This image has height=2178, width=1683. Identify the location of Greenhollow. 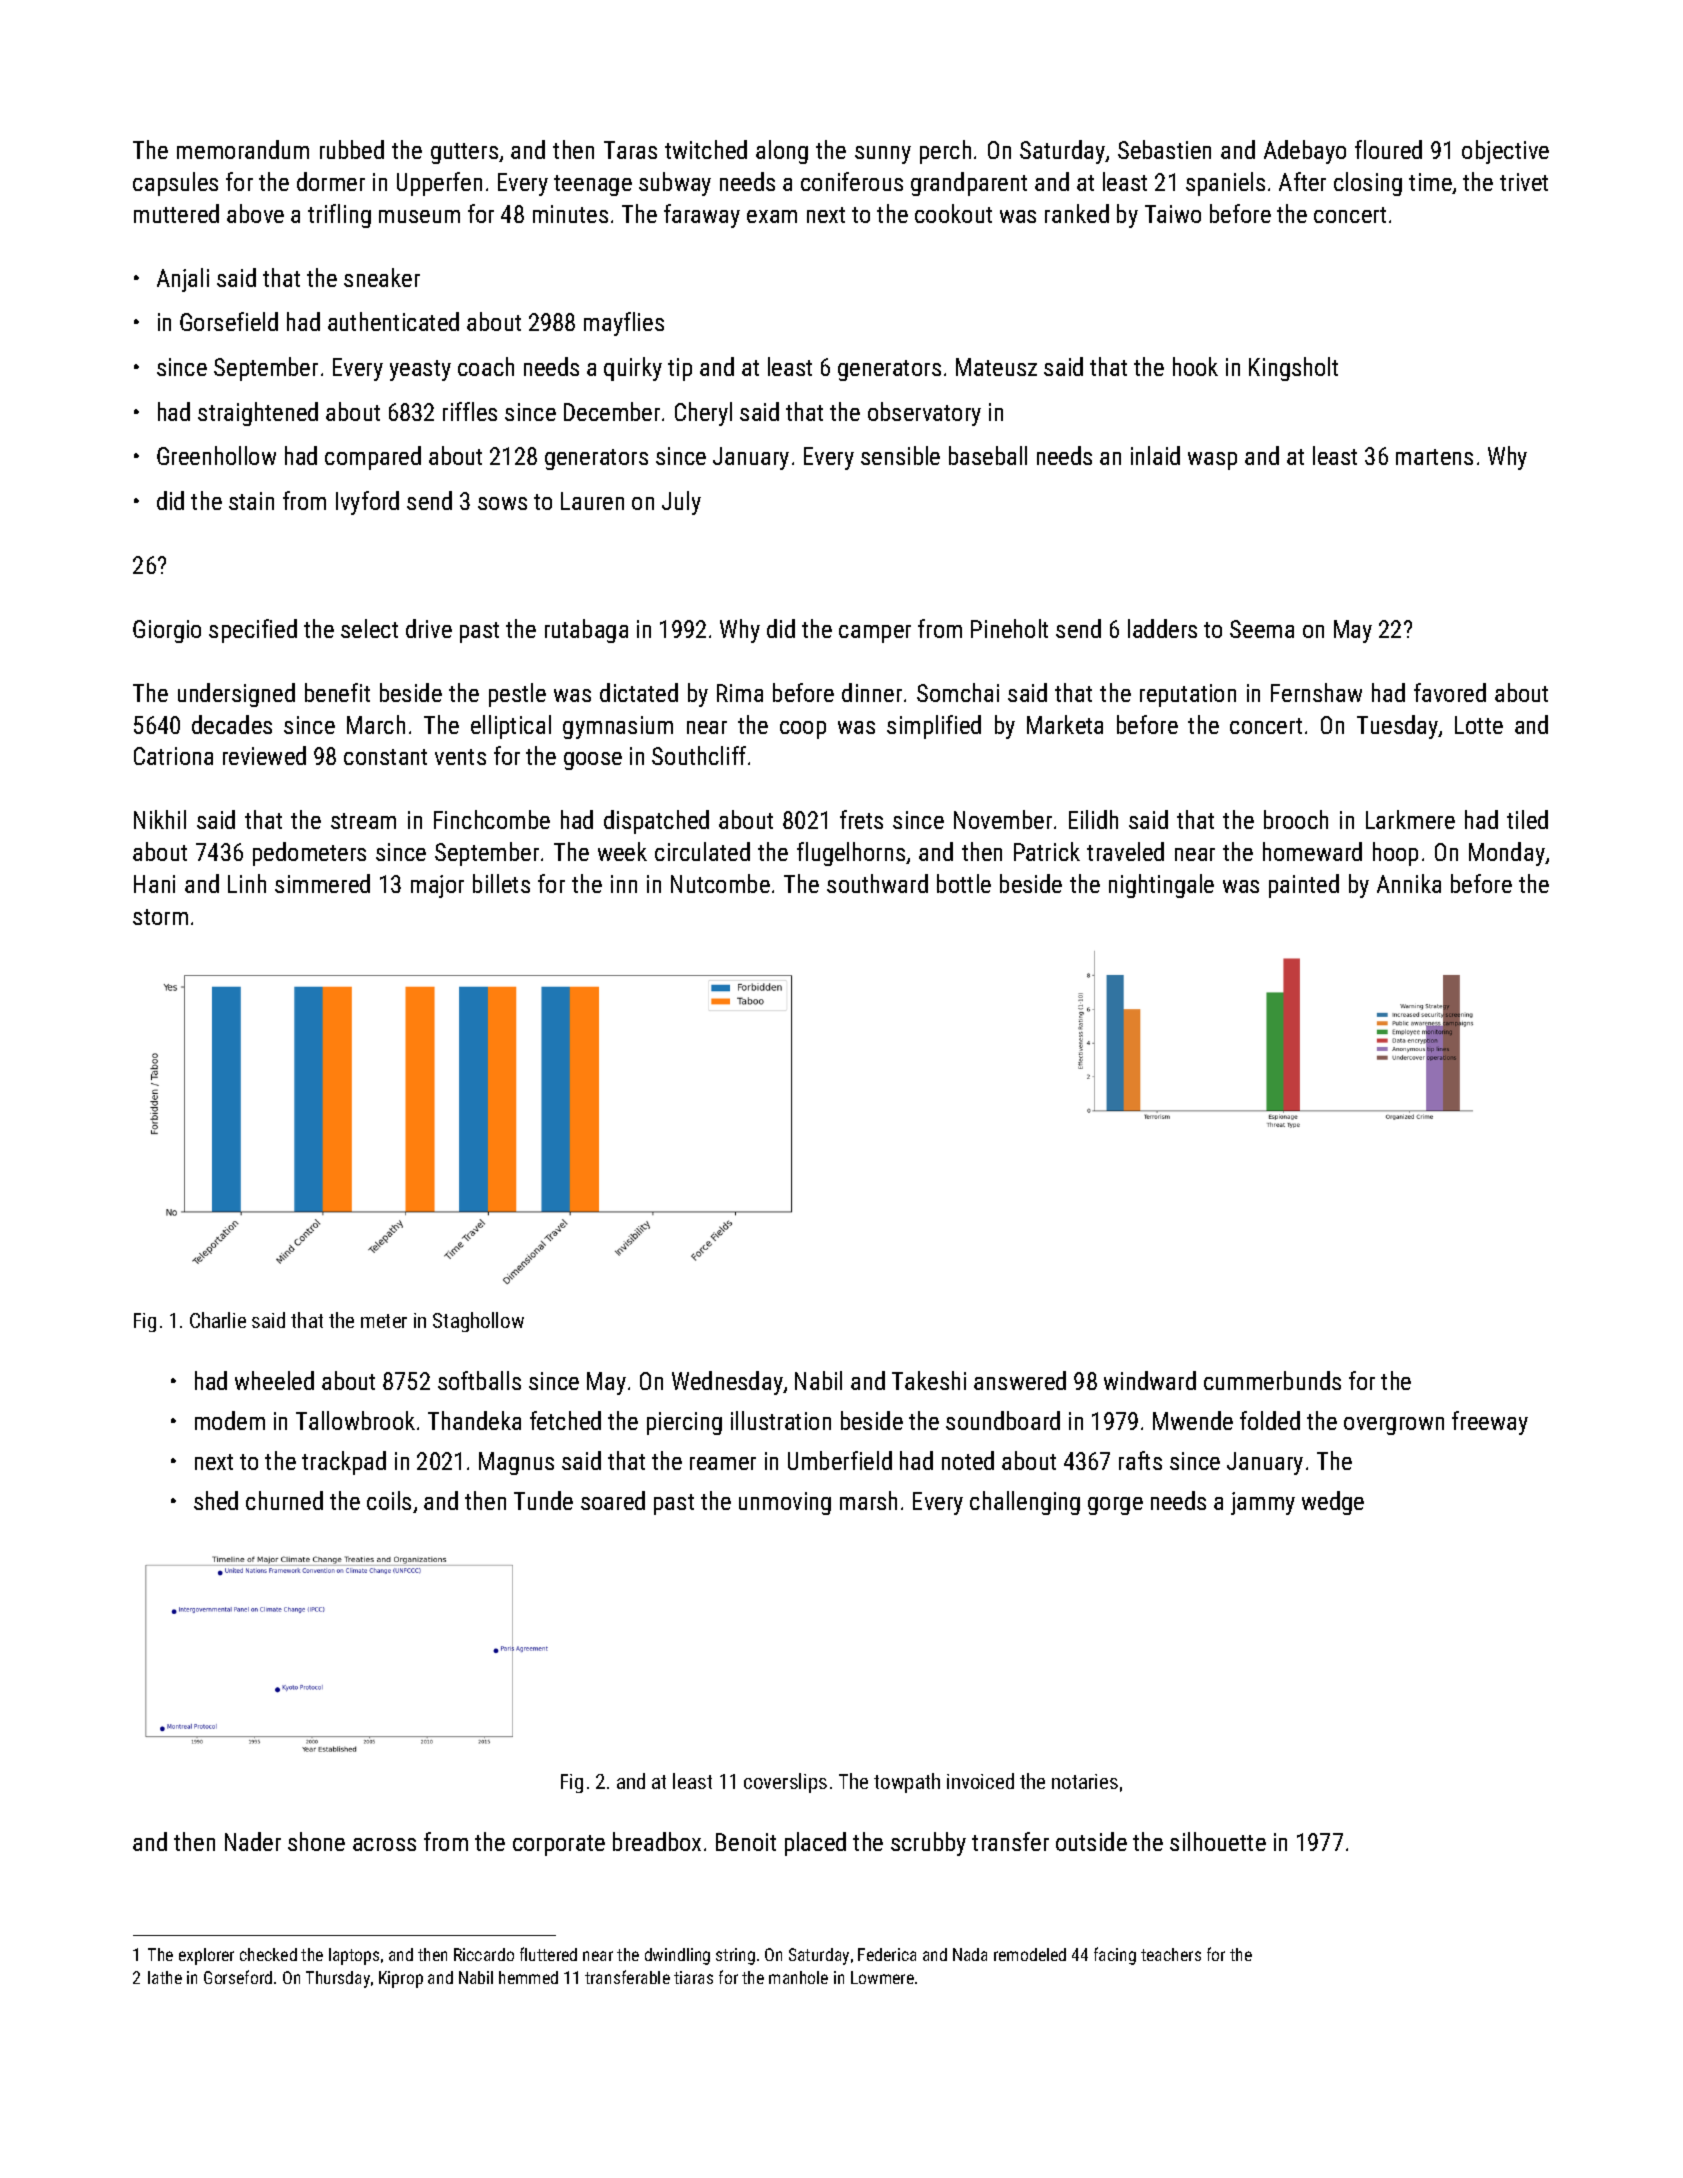
(216, 455).
